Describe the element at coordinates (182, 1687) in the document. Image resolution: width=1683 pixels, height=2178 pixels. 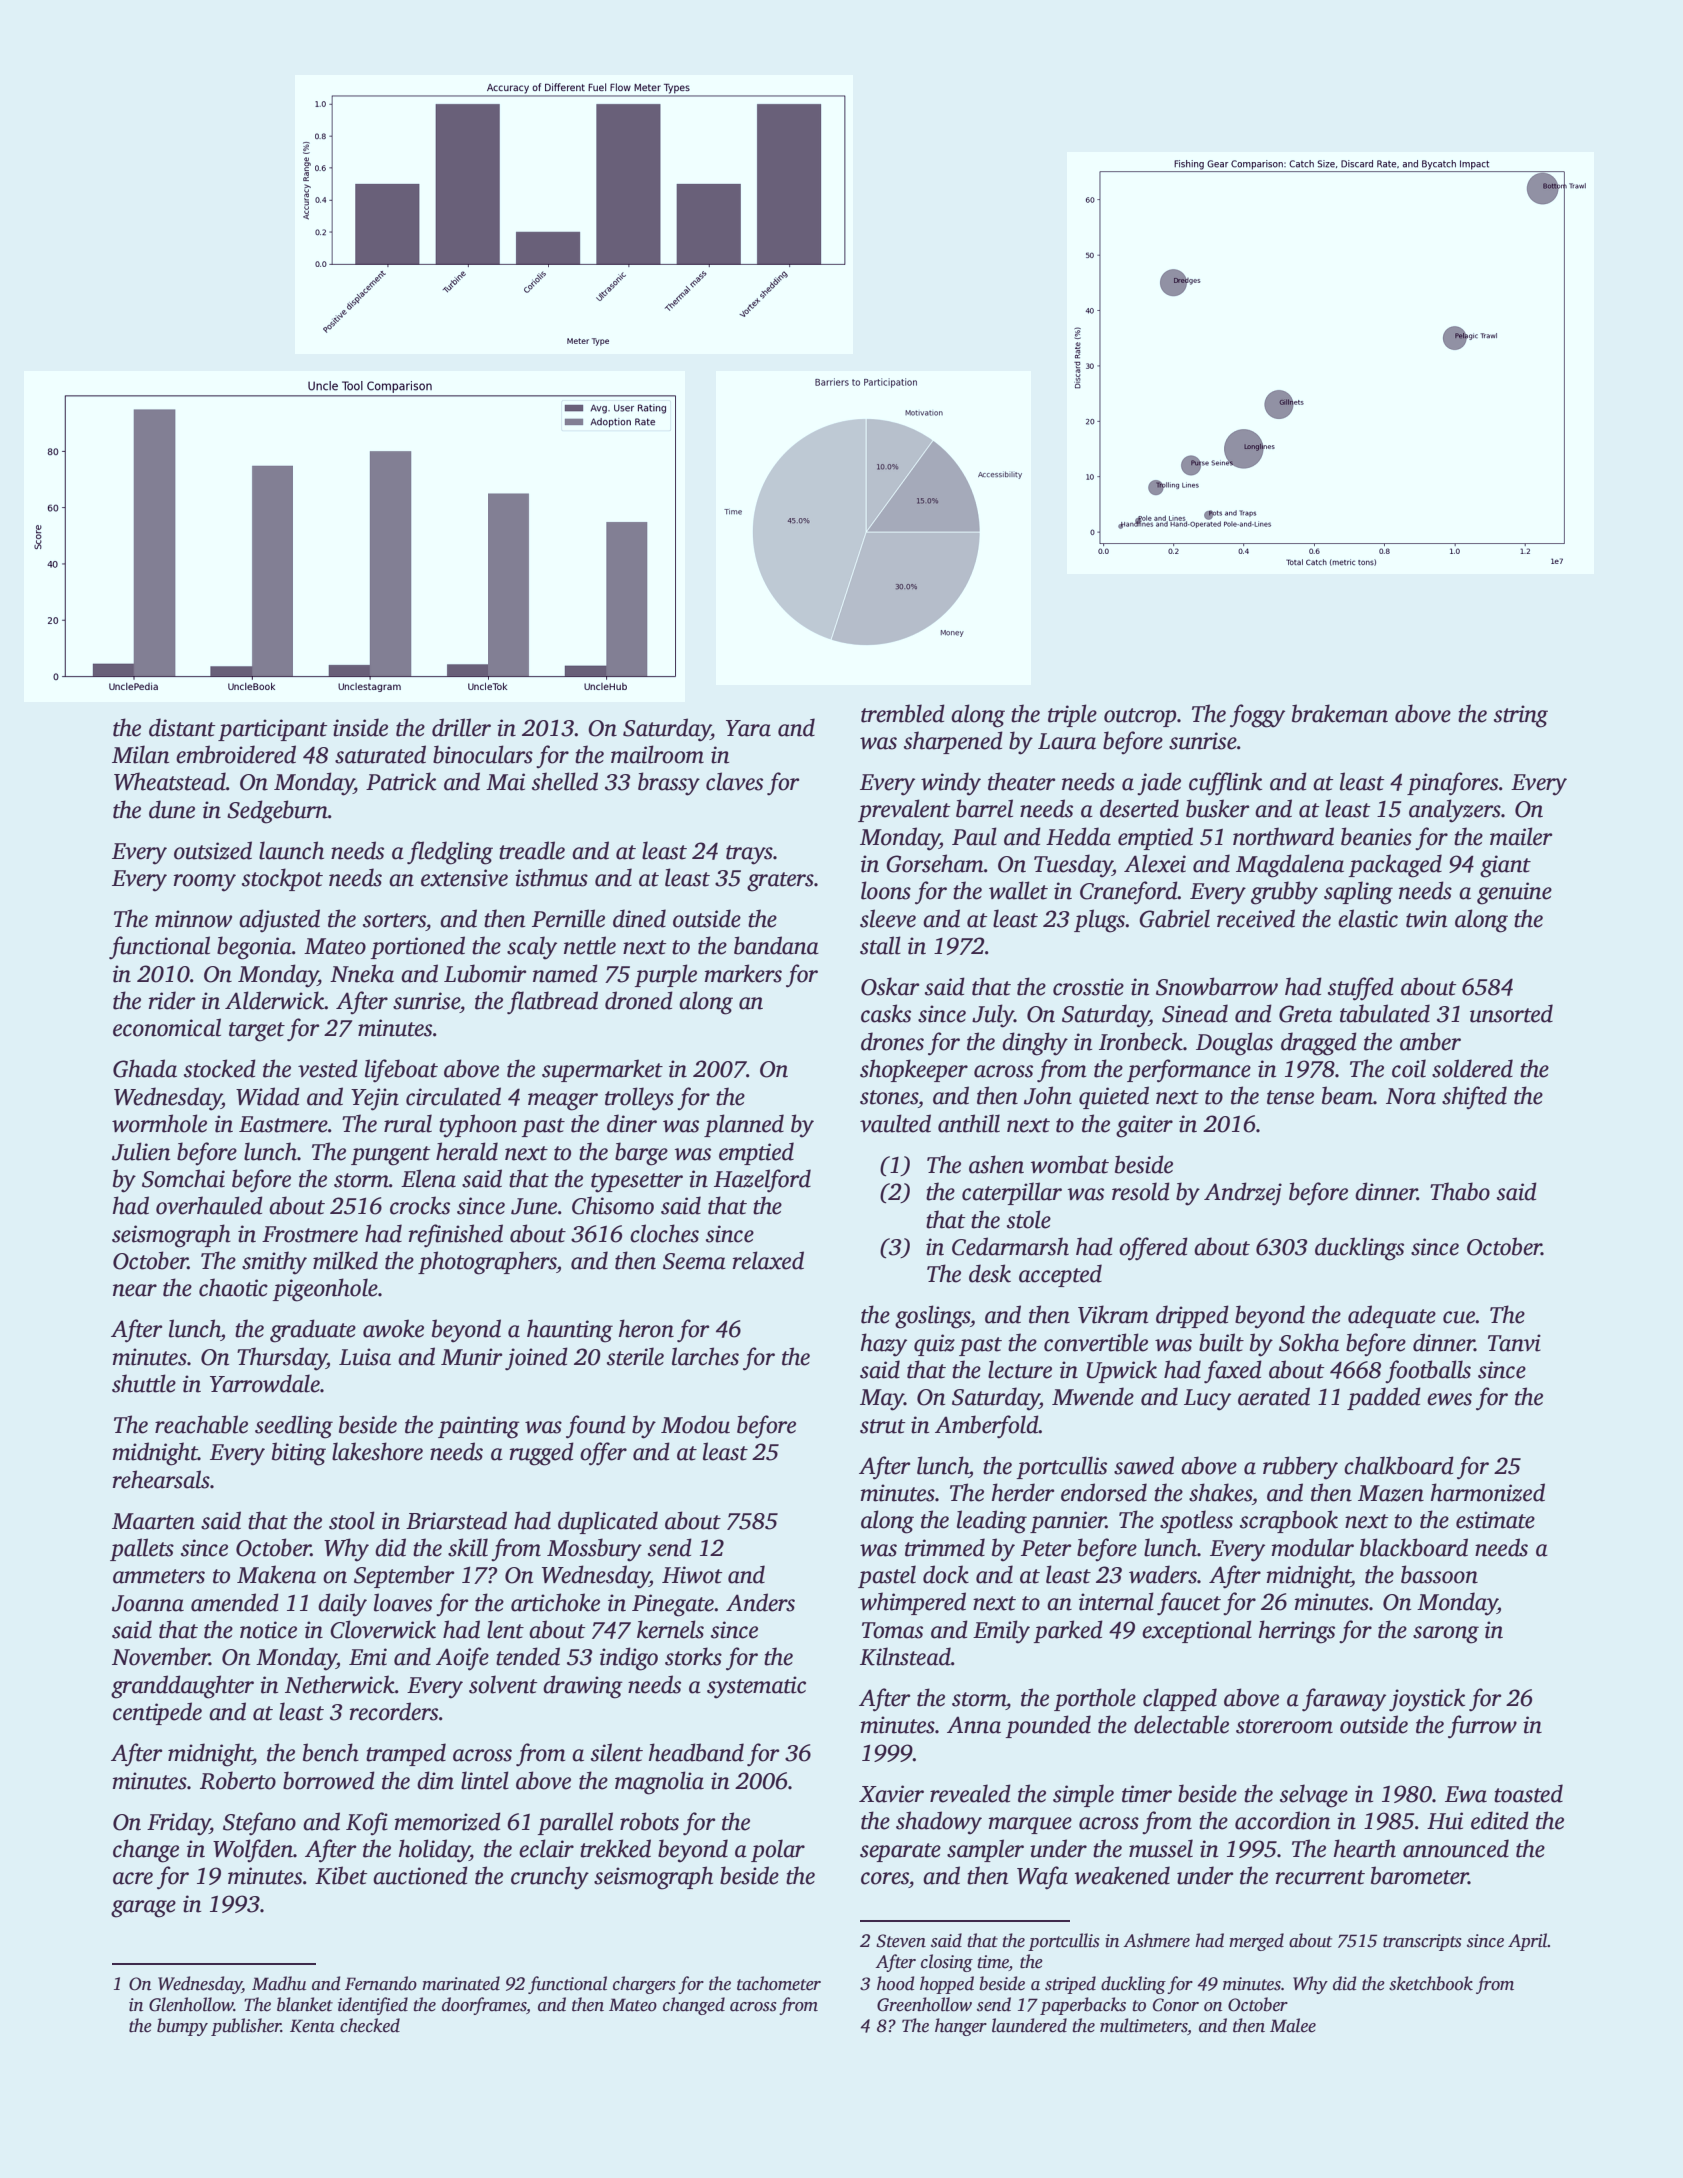
I see `granddaughter` at that location.
